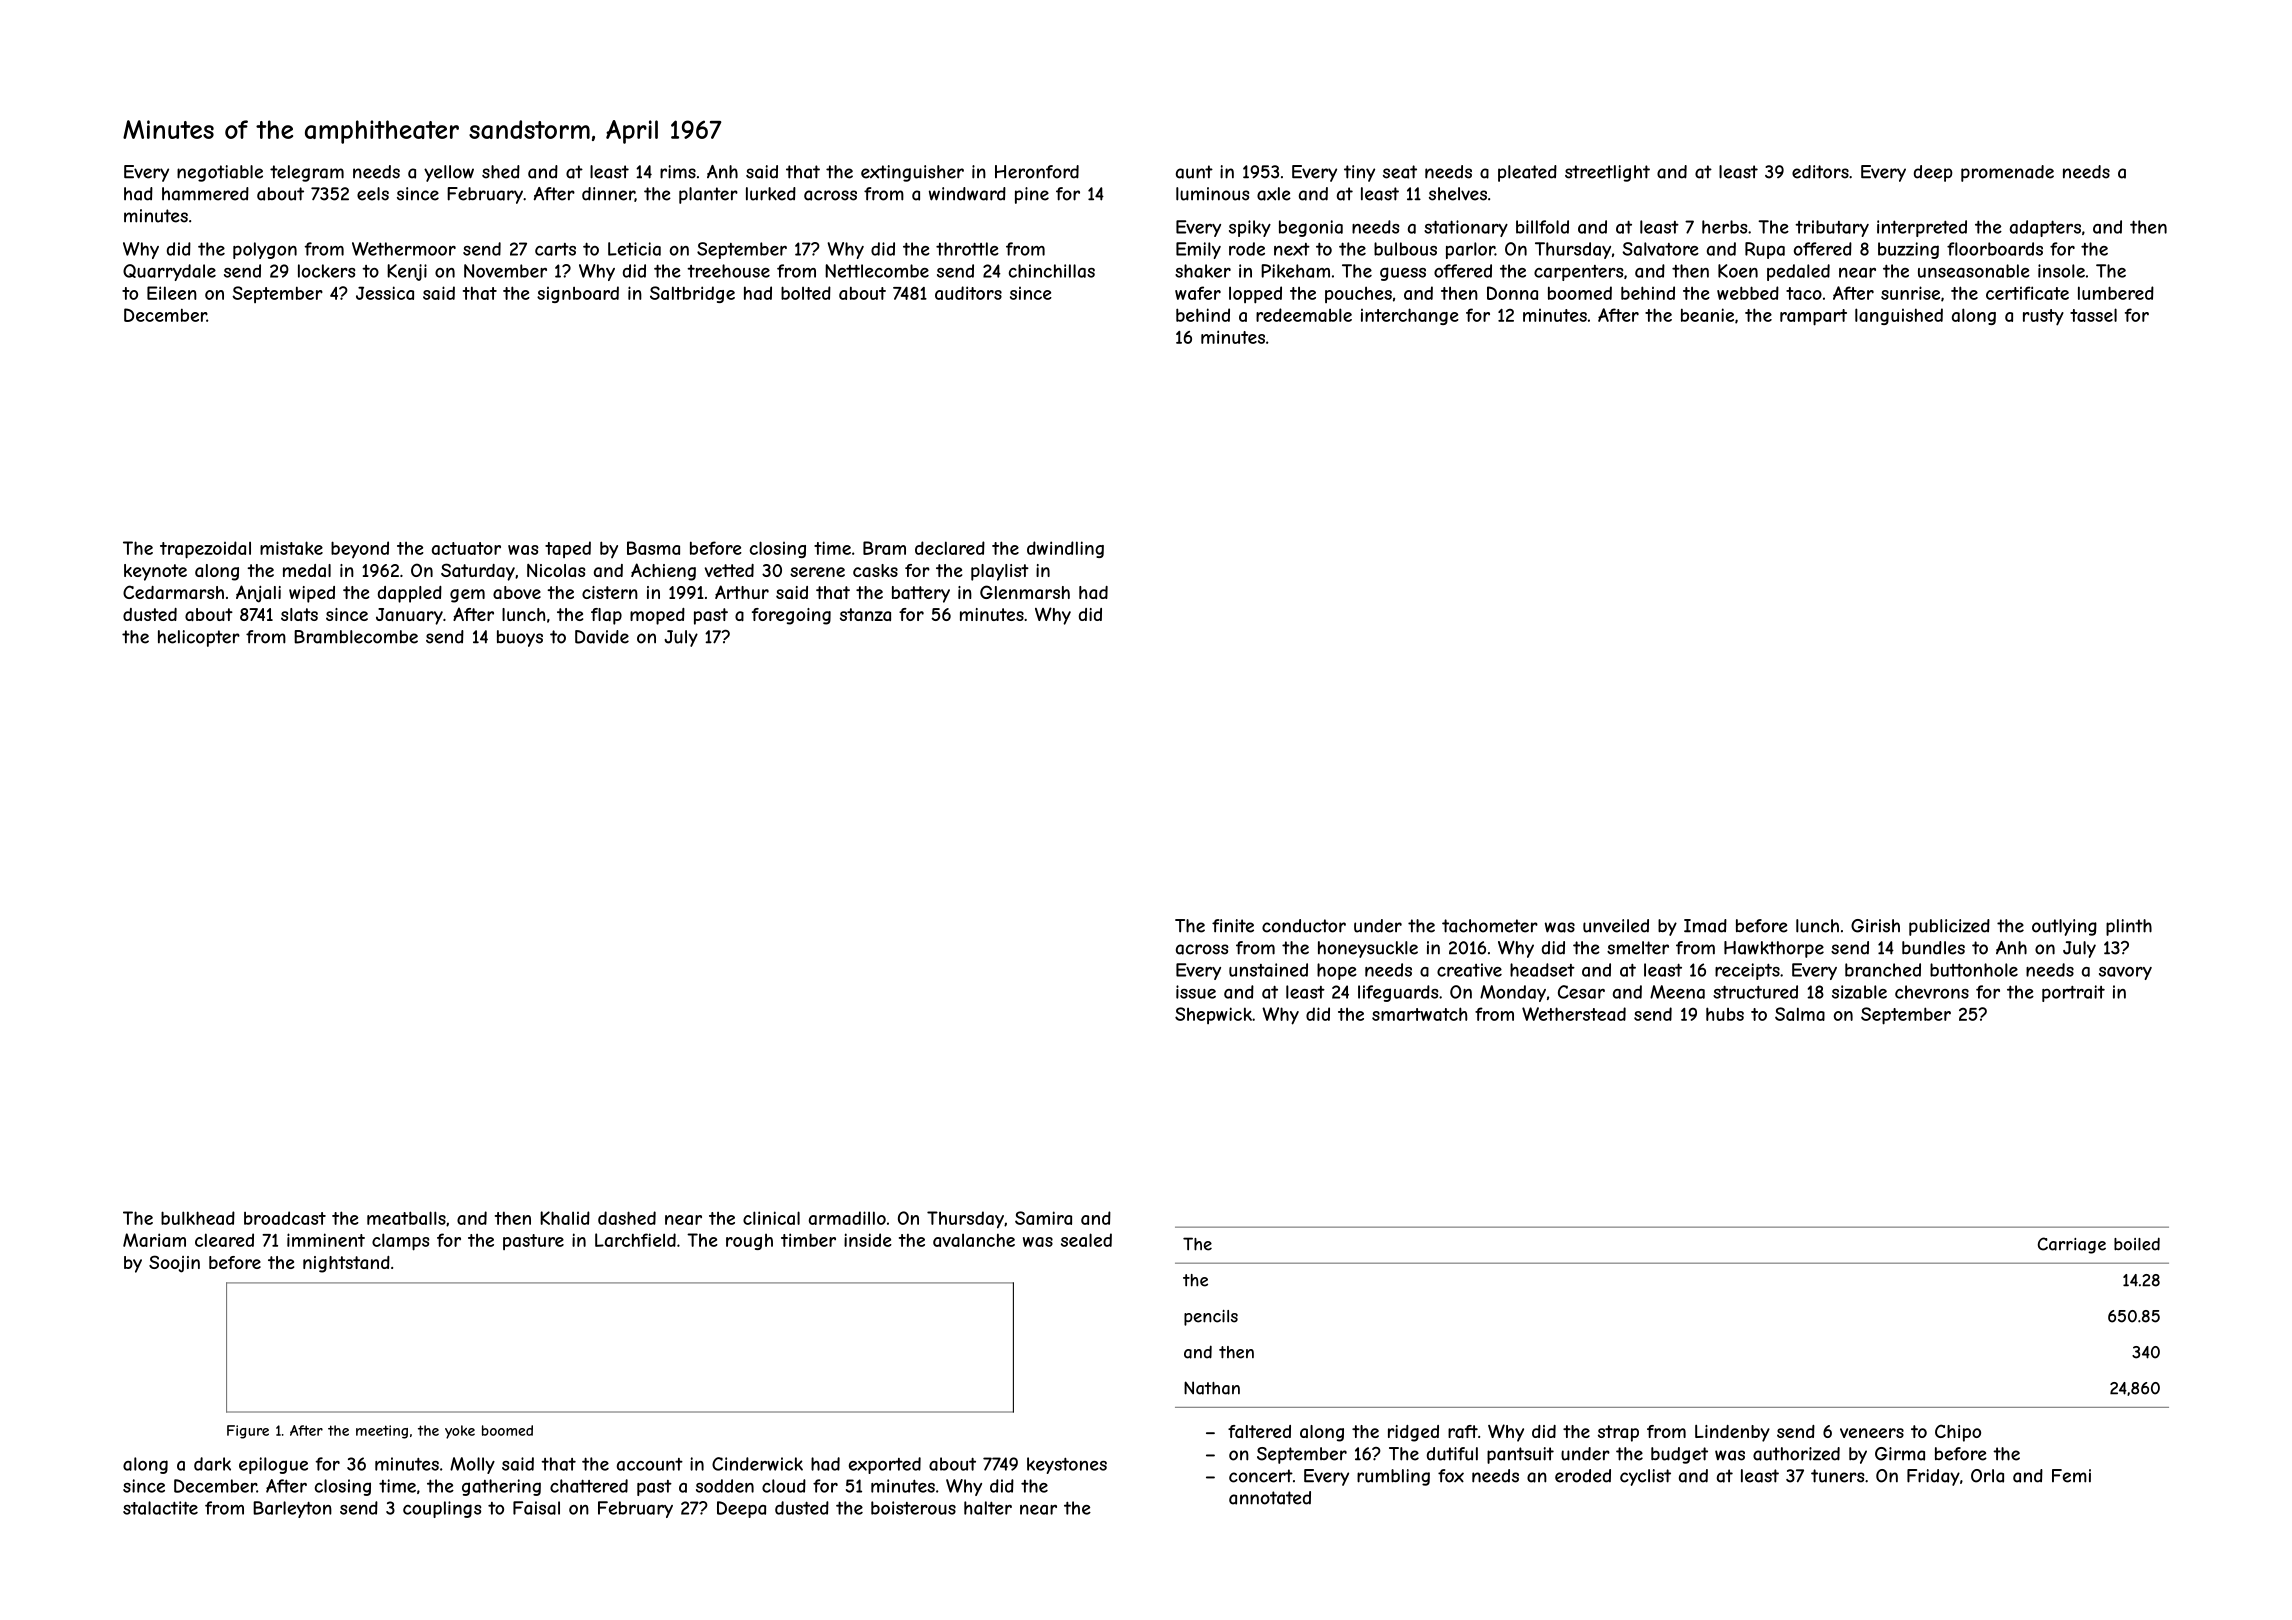 This image has width=2292, height=1620. Describe the element at coordinates (2072, 1245) in the image. I see `Carriage` at that location.
